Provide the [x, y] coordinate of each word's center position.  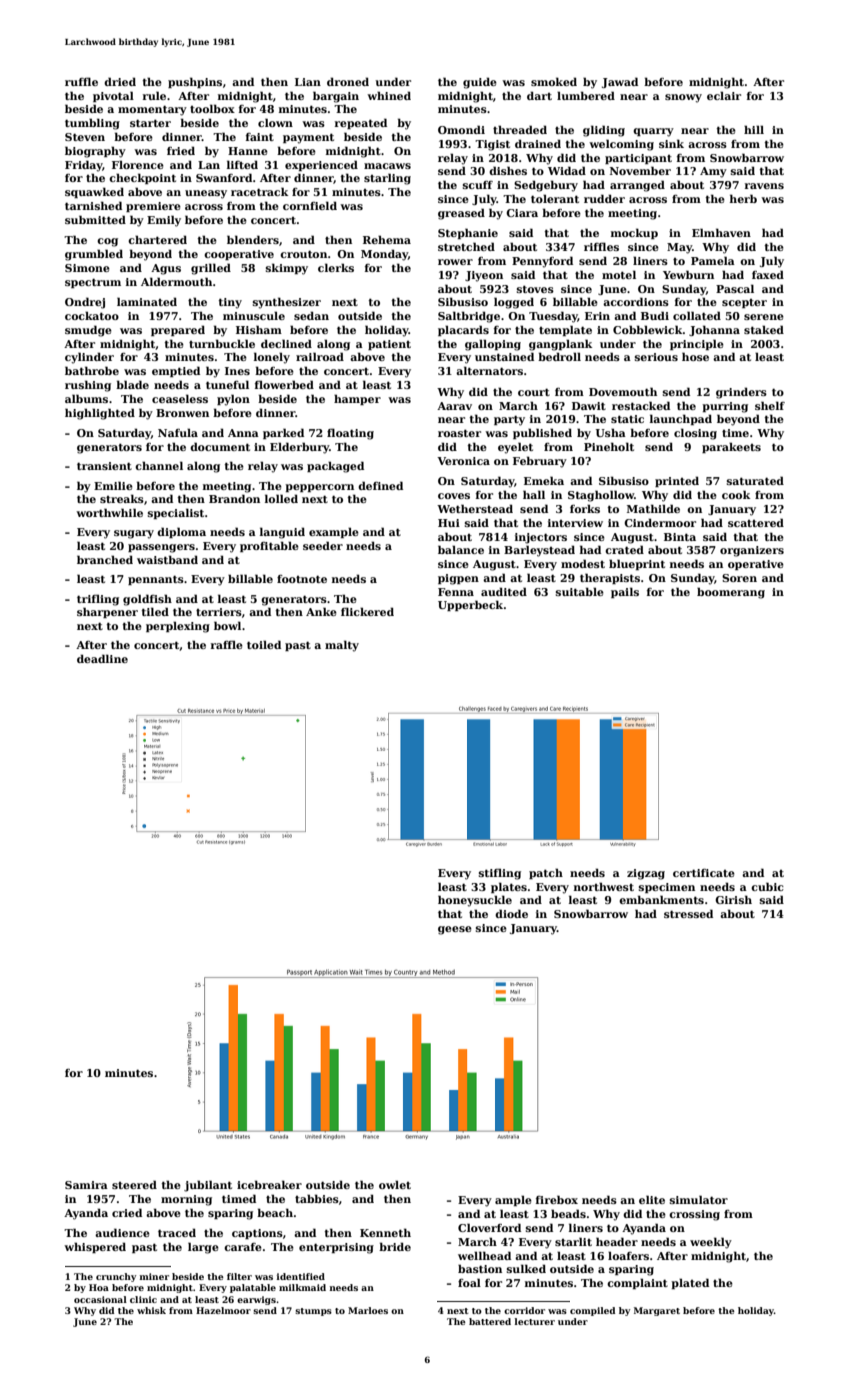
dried [120, 81]
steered [134, 1184]
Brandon [234, 498]
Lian [308, 82]
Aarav [454, 406]
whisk [151, 1310]
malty [342, 646]
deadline [102, 658]
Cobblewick [648, 329]
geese [455, 930]
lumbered [586, 95]
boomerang [731, 593]
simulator [699, 1199]
